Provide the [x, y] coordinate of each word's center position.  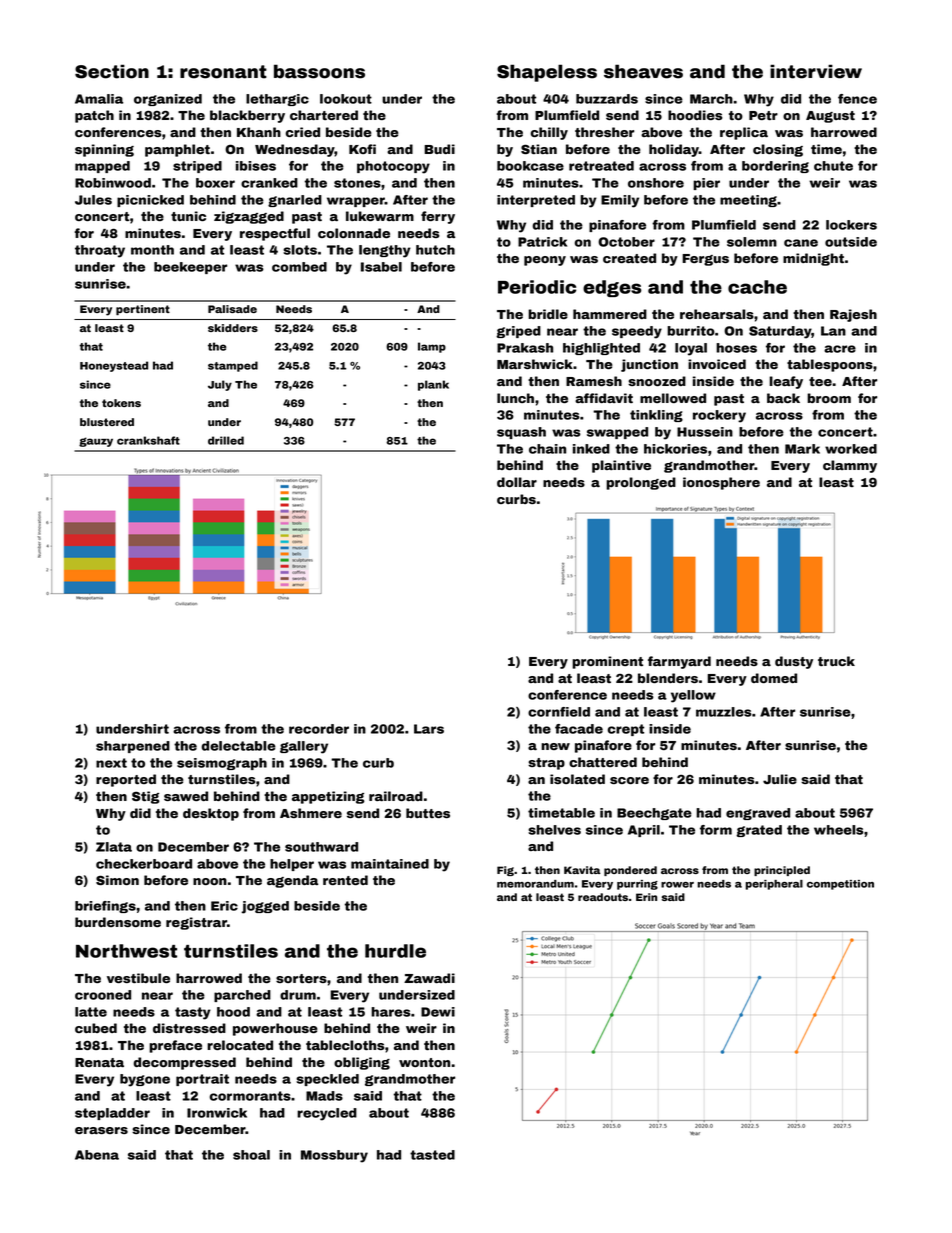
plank [433, 385]
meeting [748, 201]
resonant [223, 72]
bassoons [319, 71]
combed [299, 267]
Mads [324, 1096]
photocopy [393, 167]
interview [816, 71]
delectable [239, 746]
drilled [226, 440]
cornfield [559, 712]
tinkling [656, 416]
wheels [838, 830]
